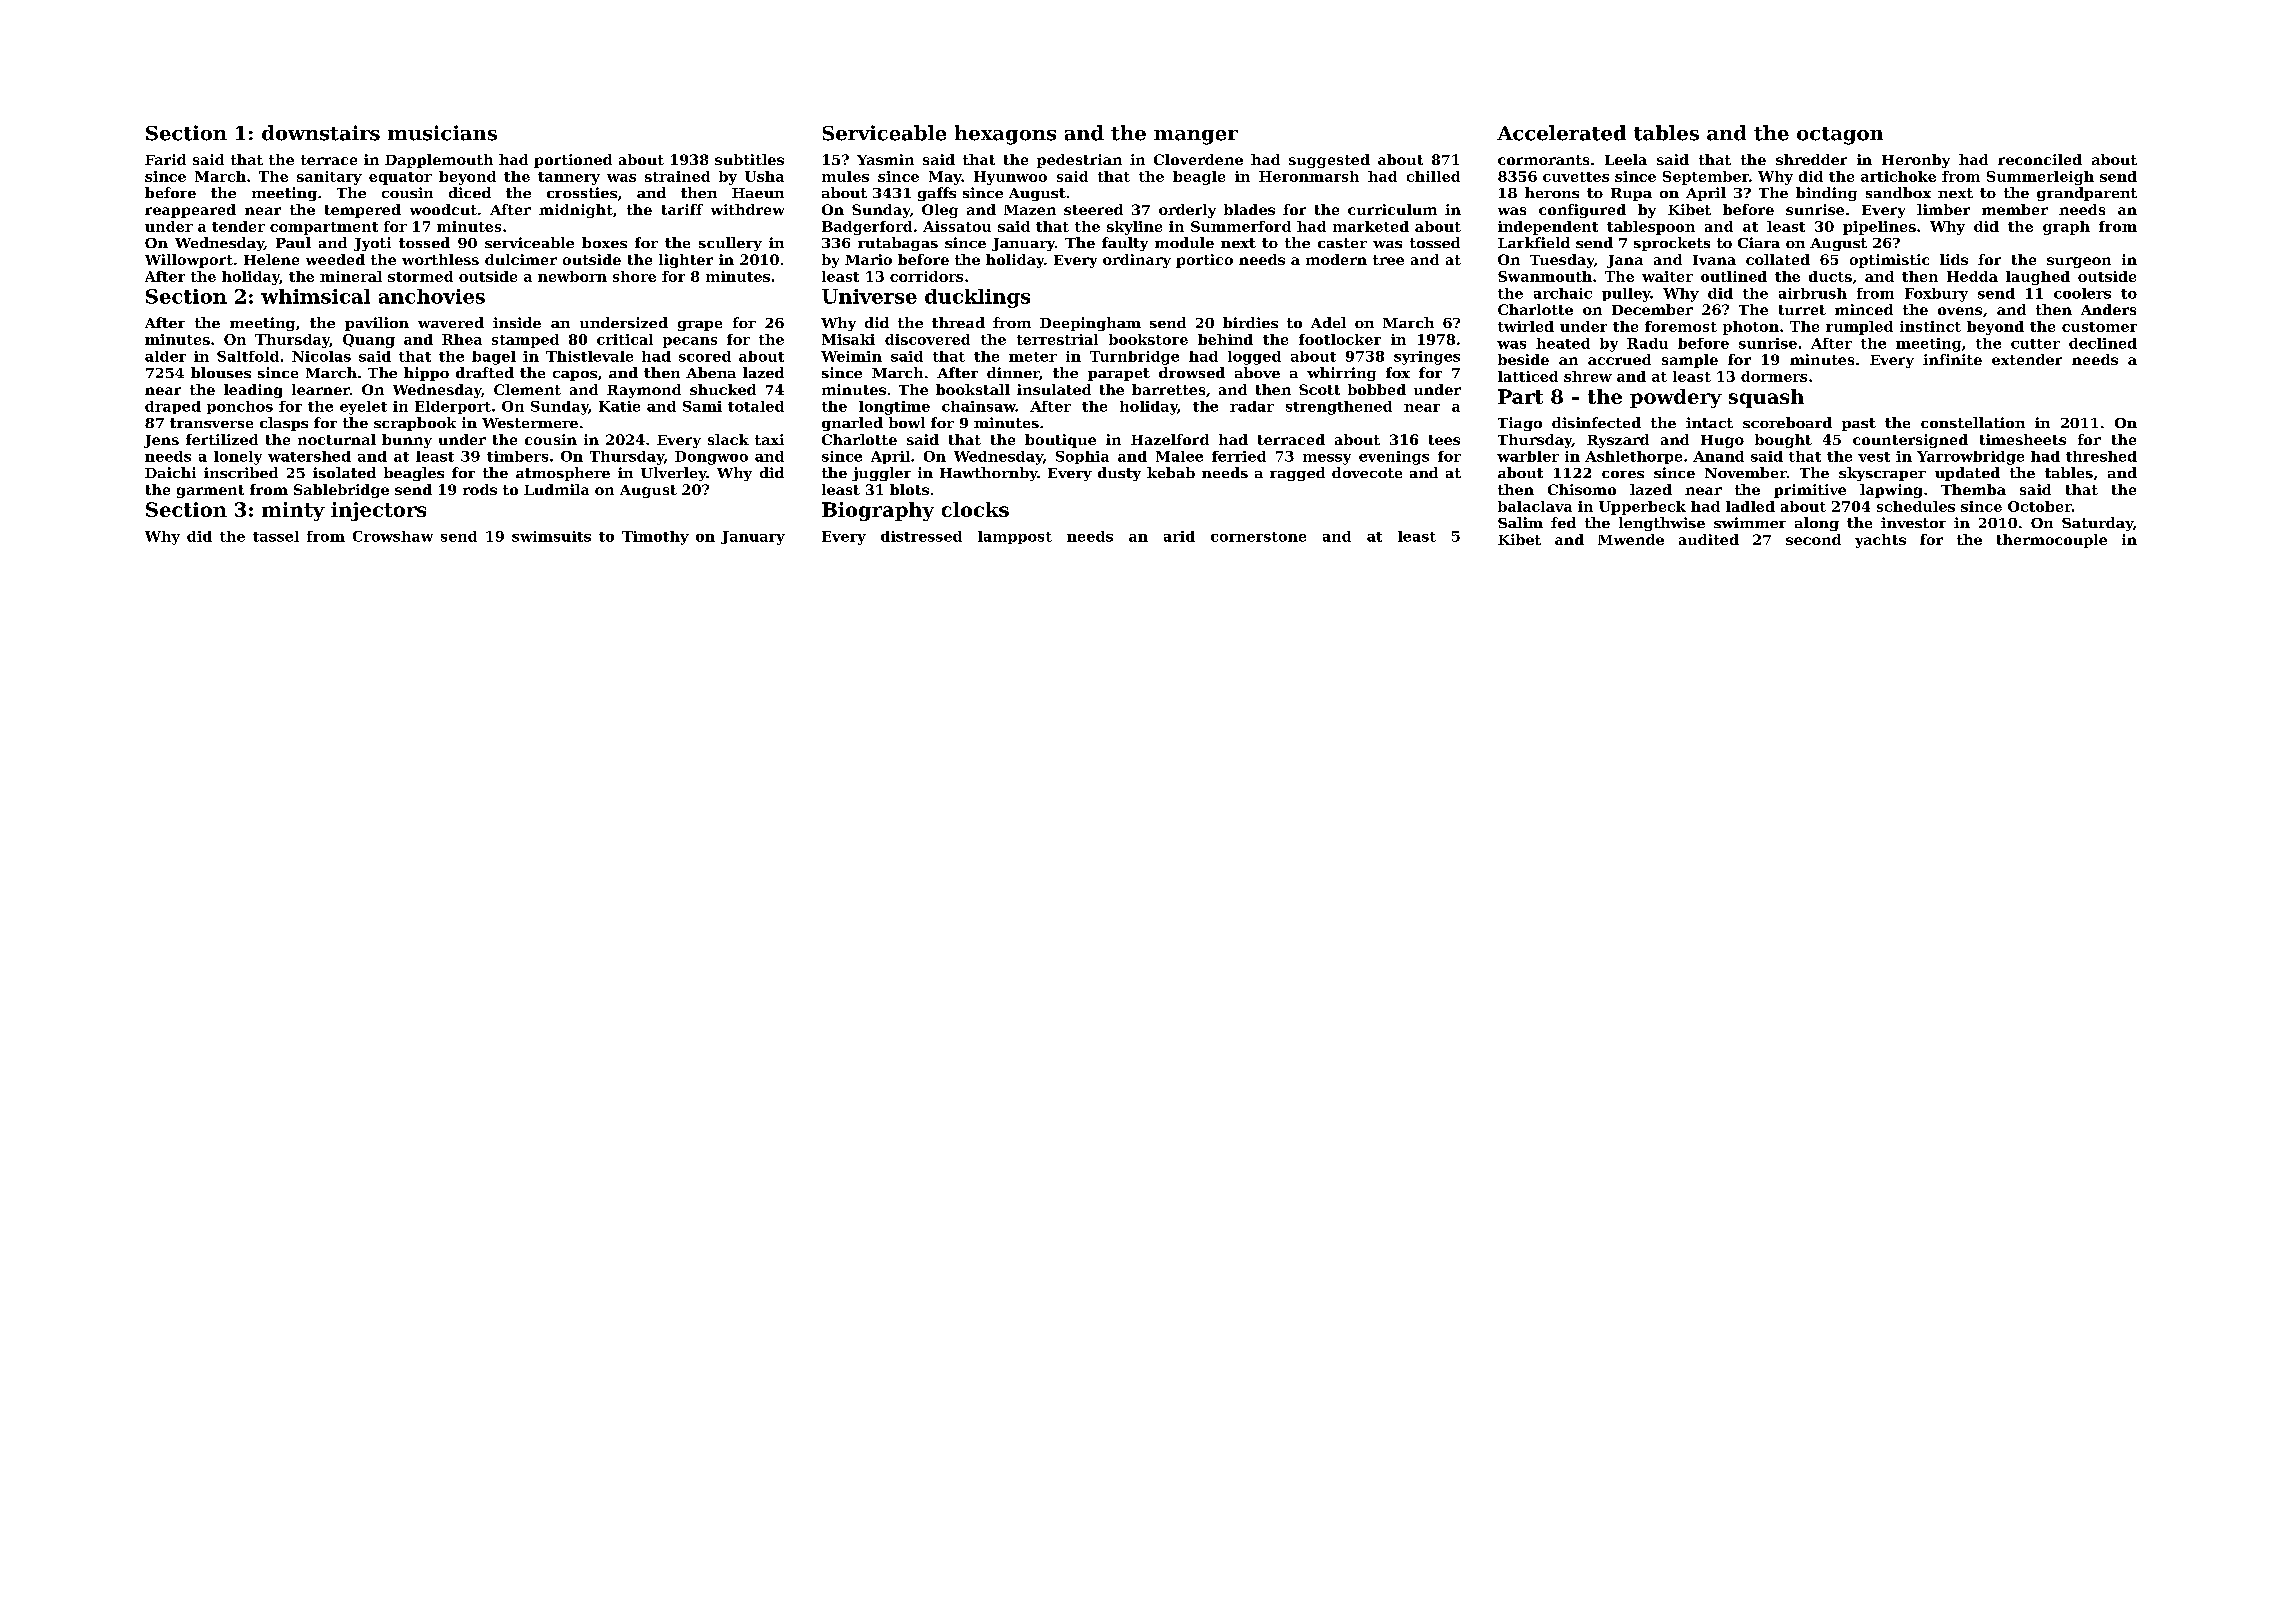 Image resolution: width=2282 pixels, height=1614 pixels. What do you see at coordinates (1676, 398) in the screenshot?
I see `powdery` at bounding box center [1676, 398].
